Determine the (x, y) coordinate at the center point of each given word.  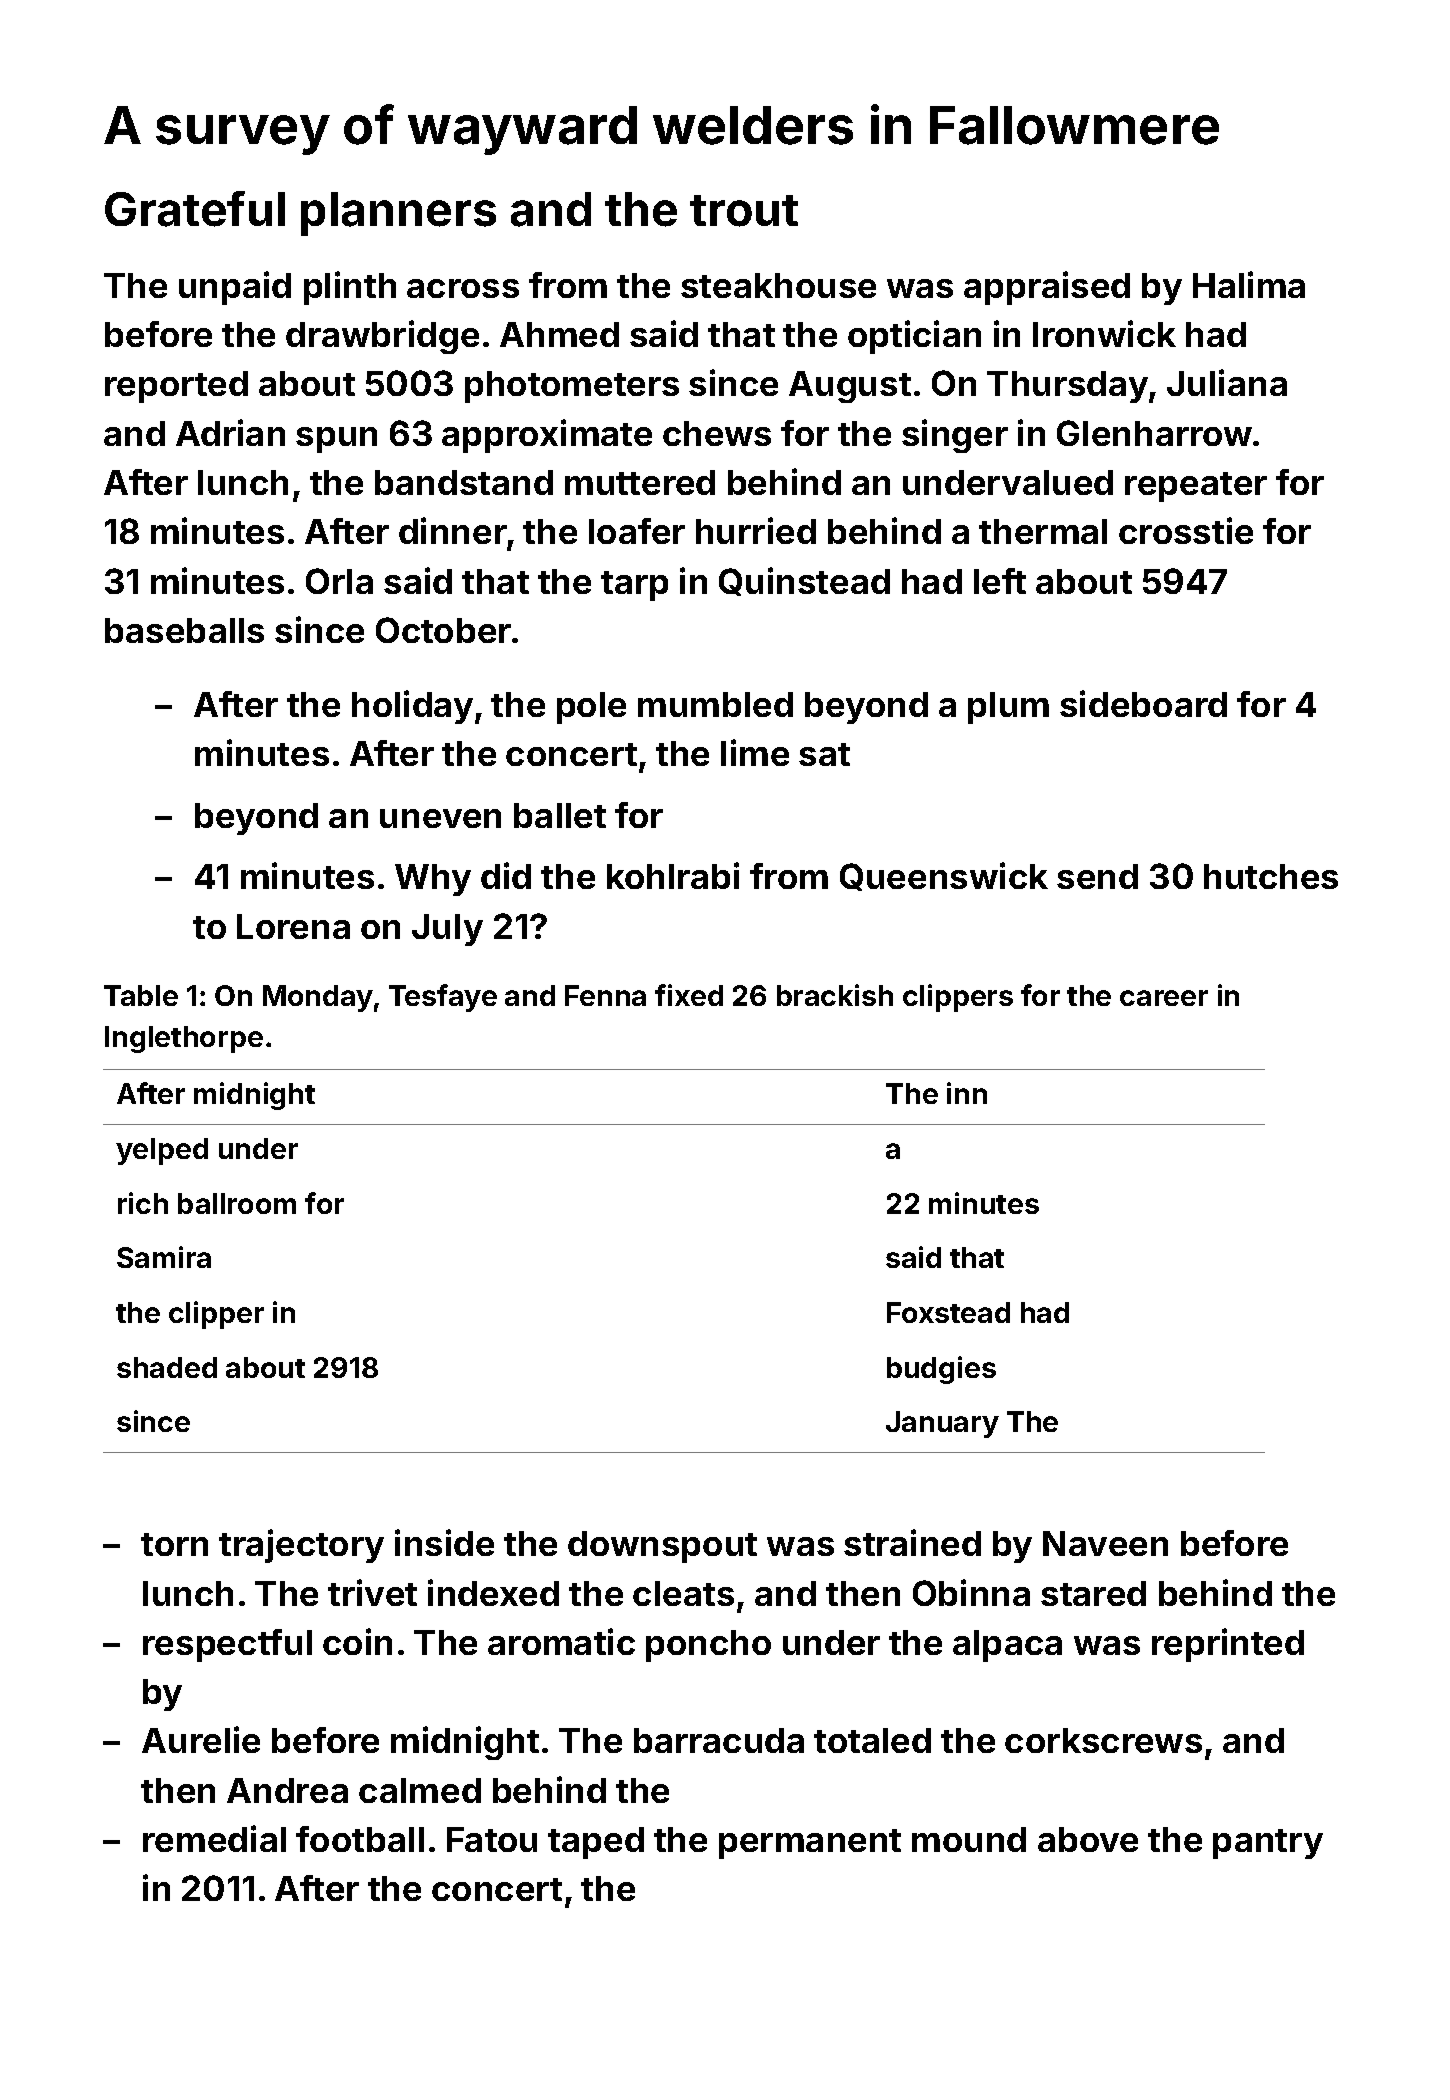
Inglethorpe (184, 1039)
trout (744, 211)
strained (912, 1542)
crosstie (1186, 530)
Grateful (195, 209)
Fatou (492, 1839)
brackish (835, 995)
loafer (637, 531)
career (1164, 998)
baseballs (184, 630)
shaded (167, 1367)
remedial (214, 1838)
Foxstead (948, 1312)
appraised (1047, 288)
